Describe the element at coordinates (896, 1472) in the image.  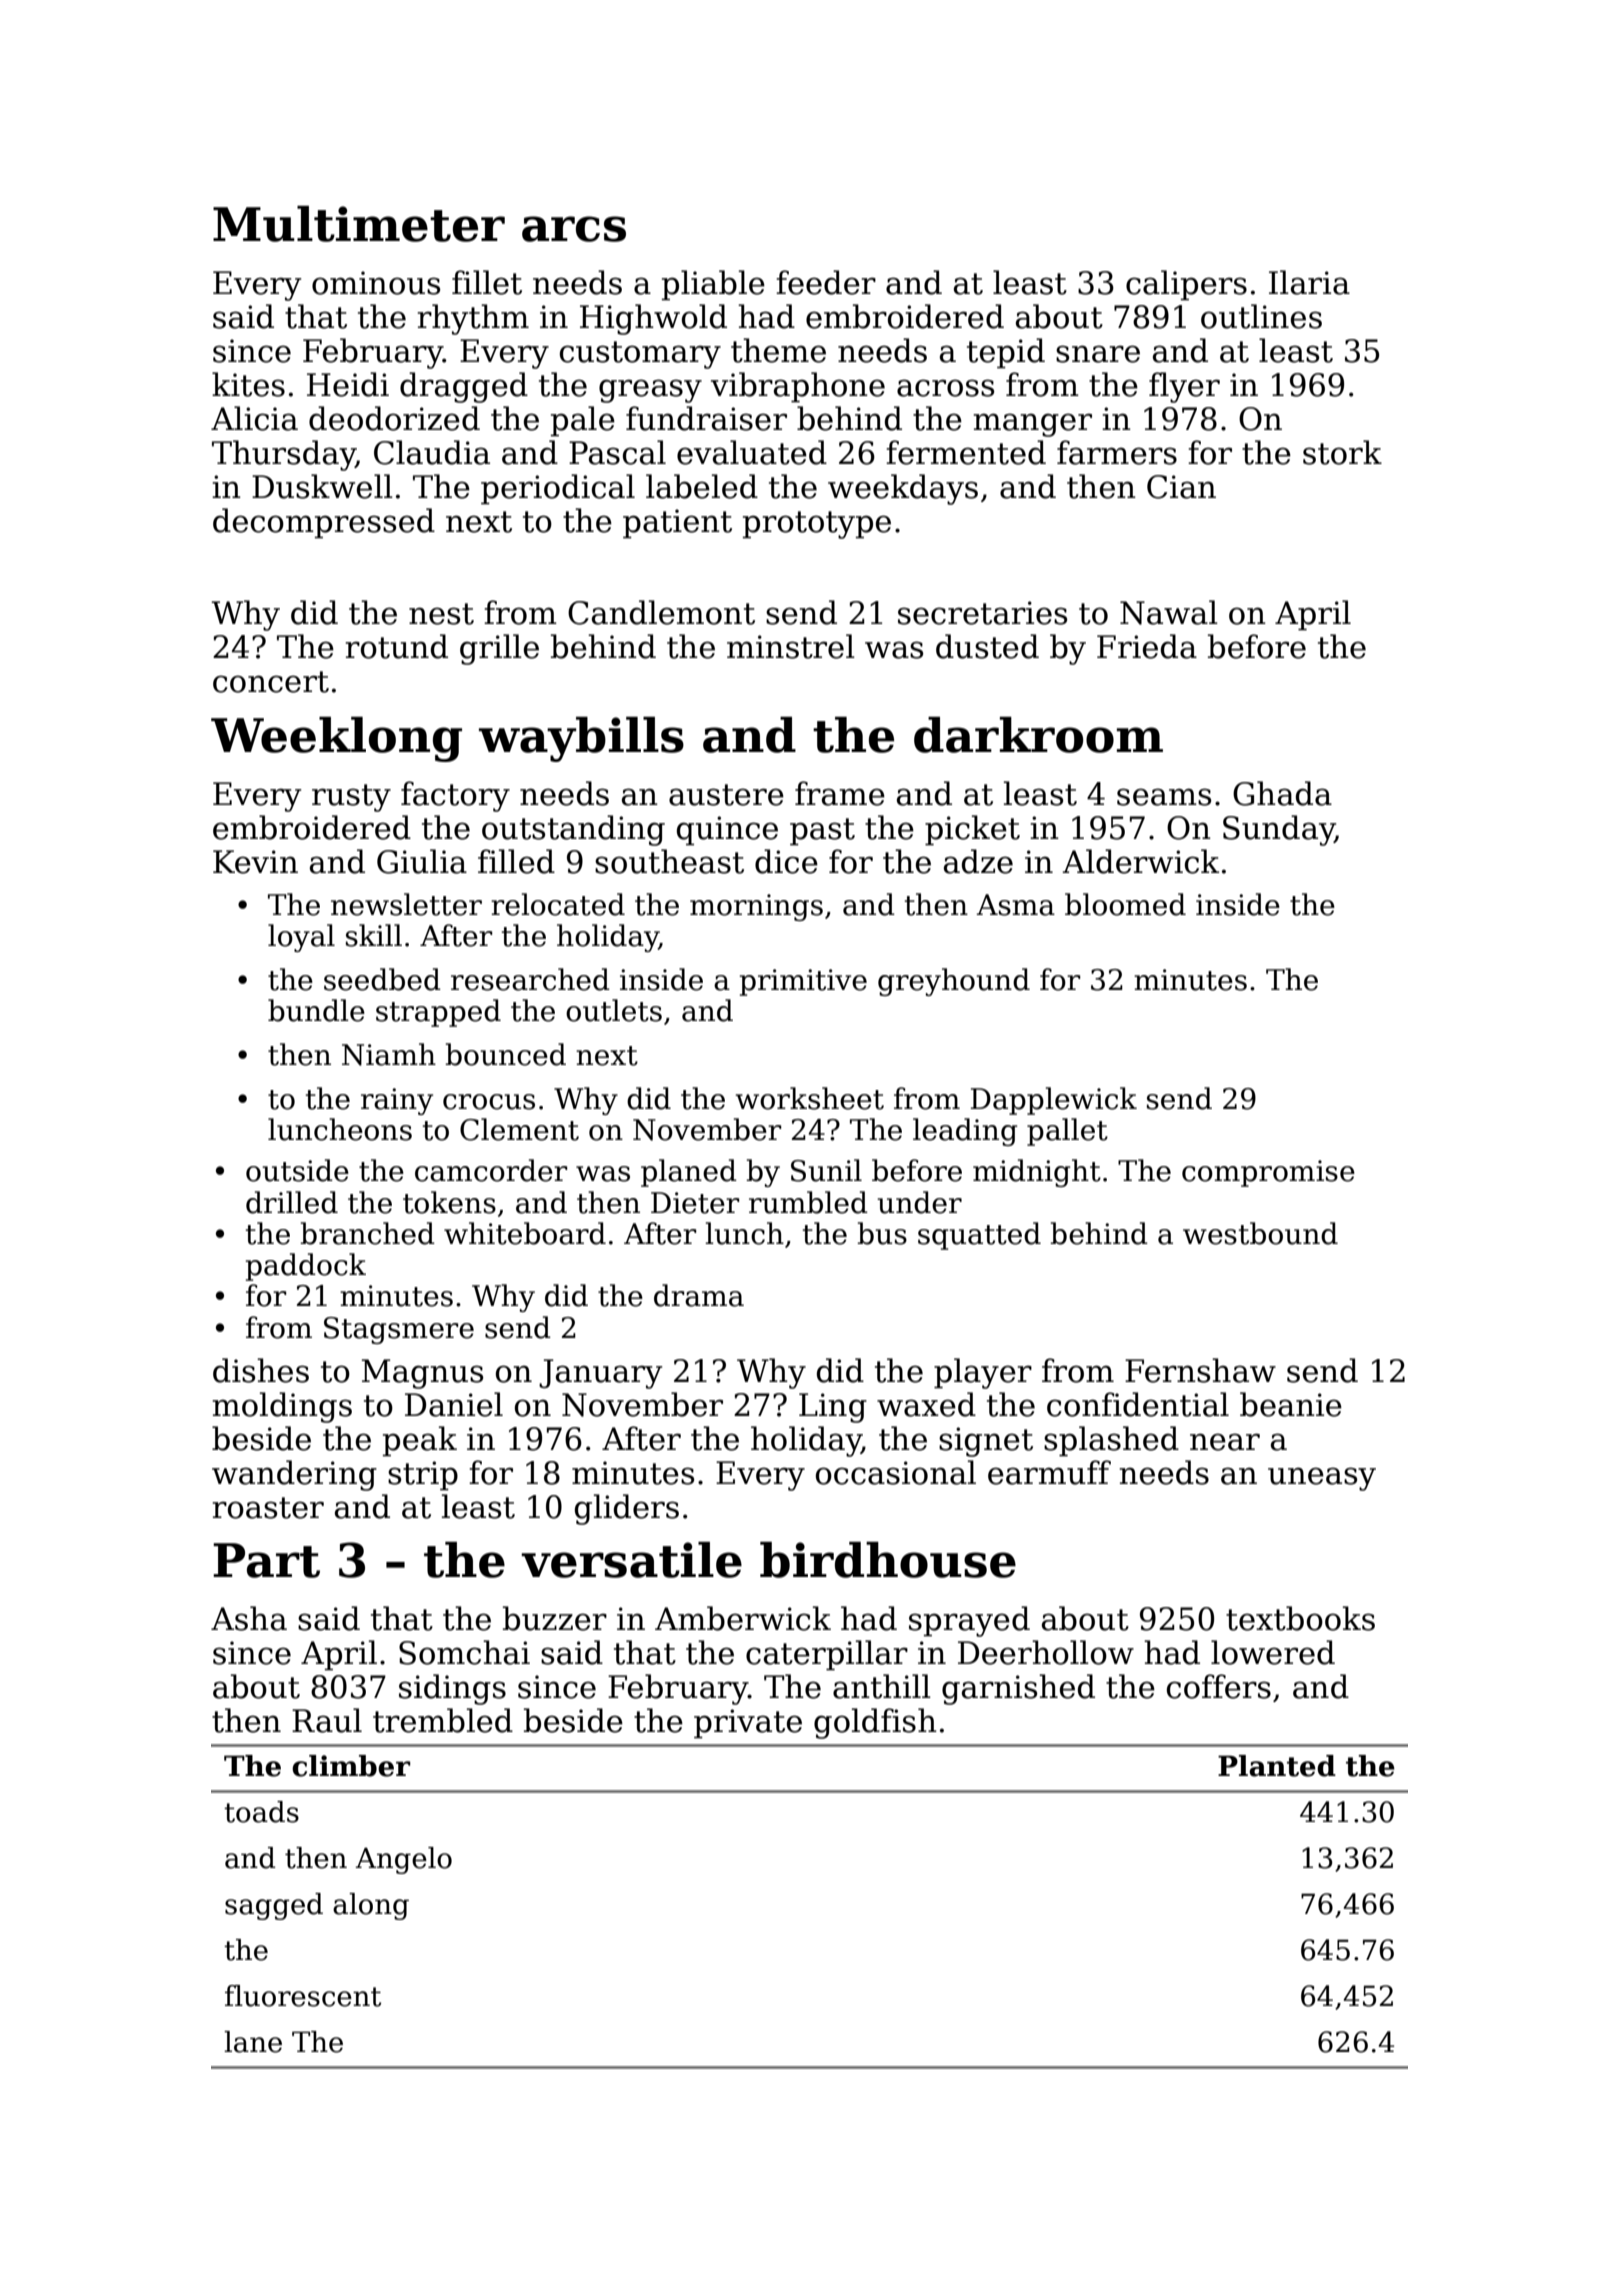
I see `occasional` at that location.
